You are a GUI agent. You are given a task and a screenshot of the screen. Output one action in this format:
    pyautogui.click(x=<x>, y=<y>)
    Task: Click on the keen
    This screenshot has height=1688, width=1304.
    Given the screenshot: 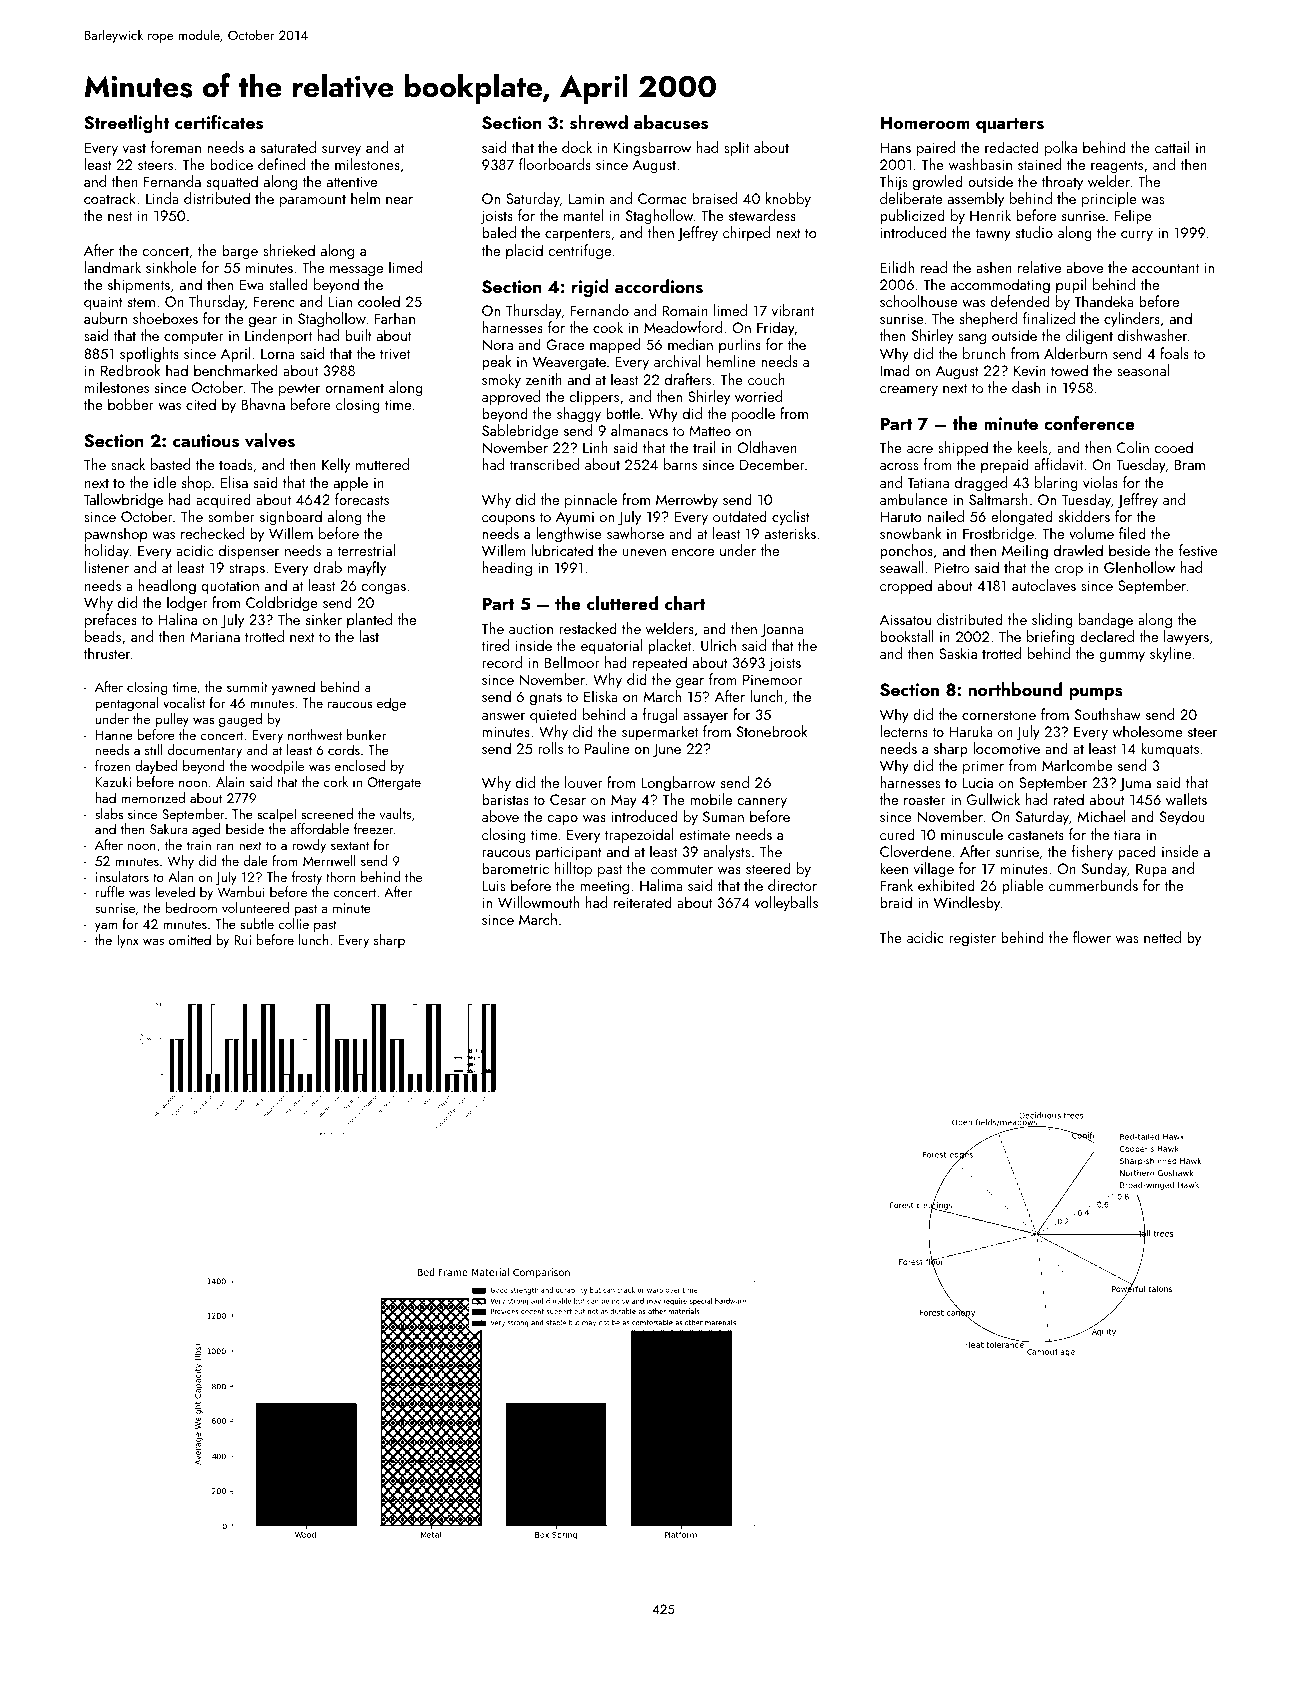 What is the action you would take?
    pyautogui.click(x=894, y=868)
